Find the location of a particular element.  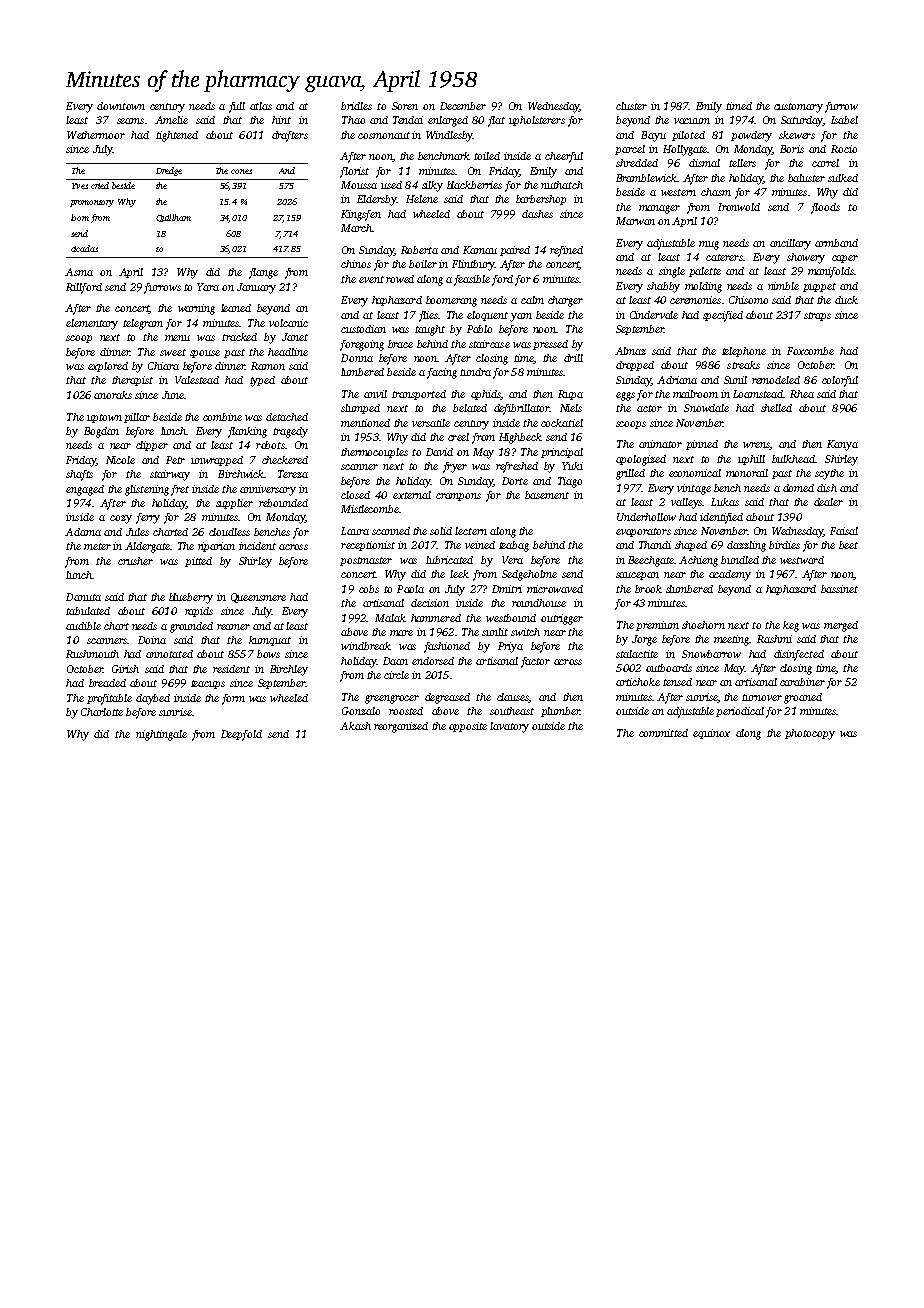

closed is located at coordinates (355, 495).
